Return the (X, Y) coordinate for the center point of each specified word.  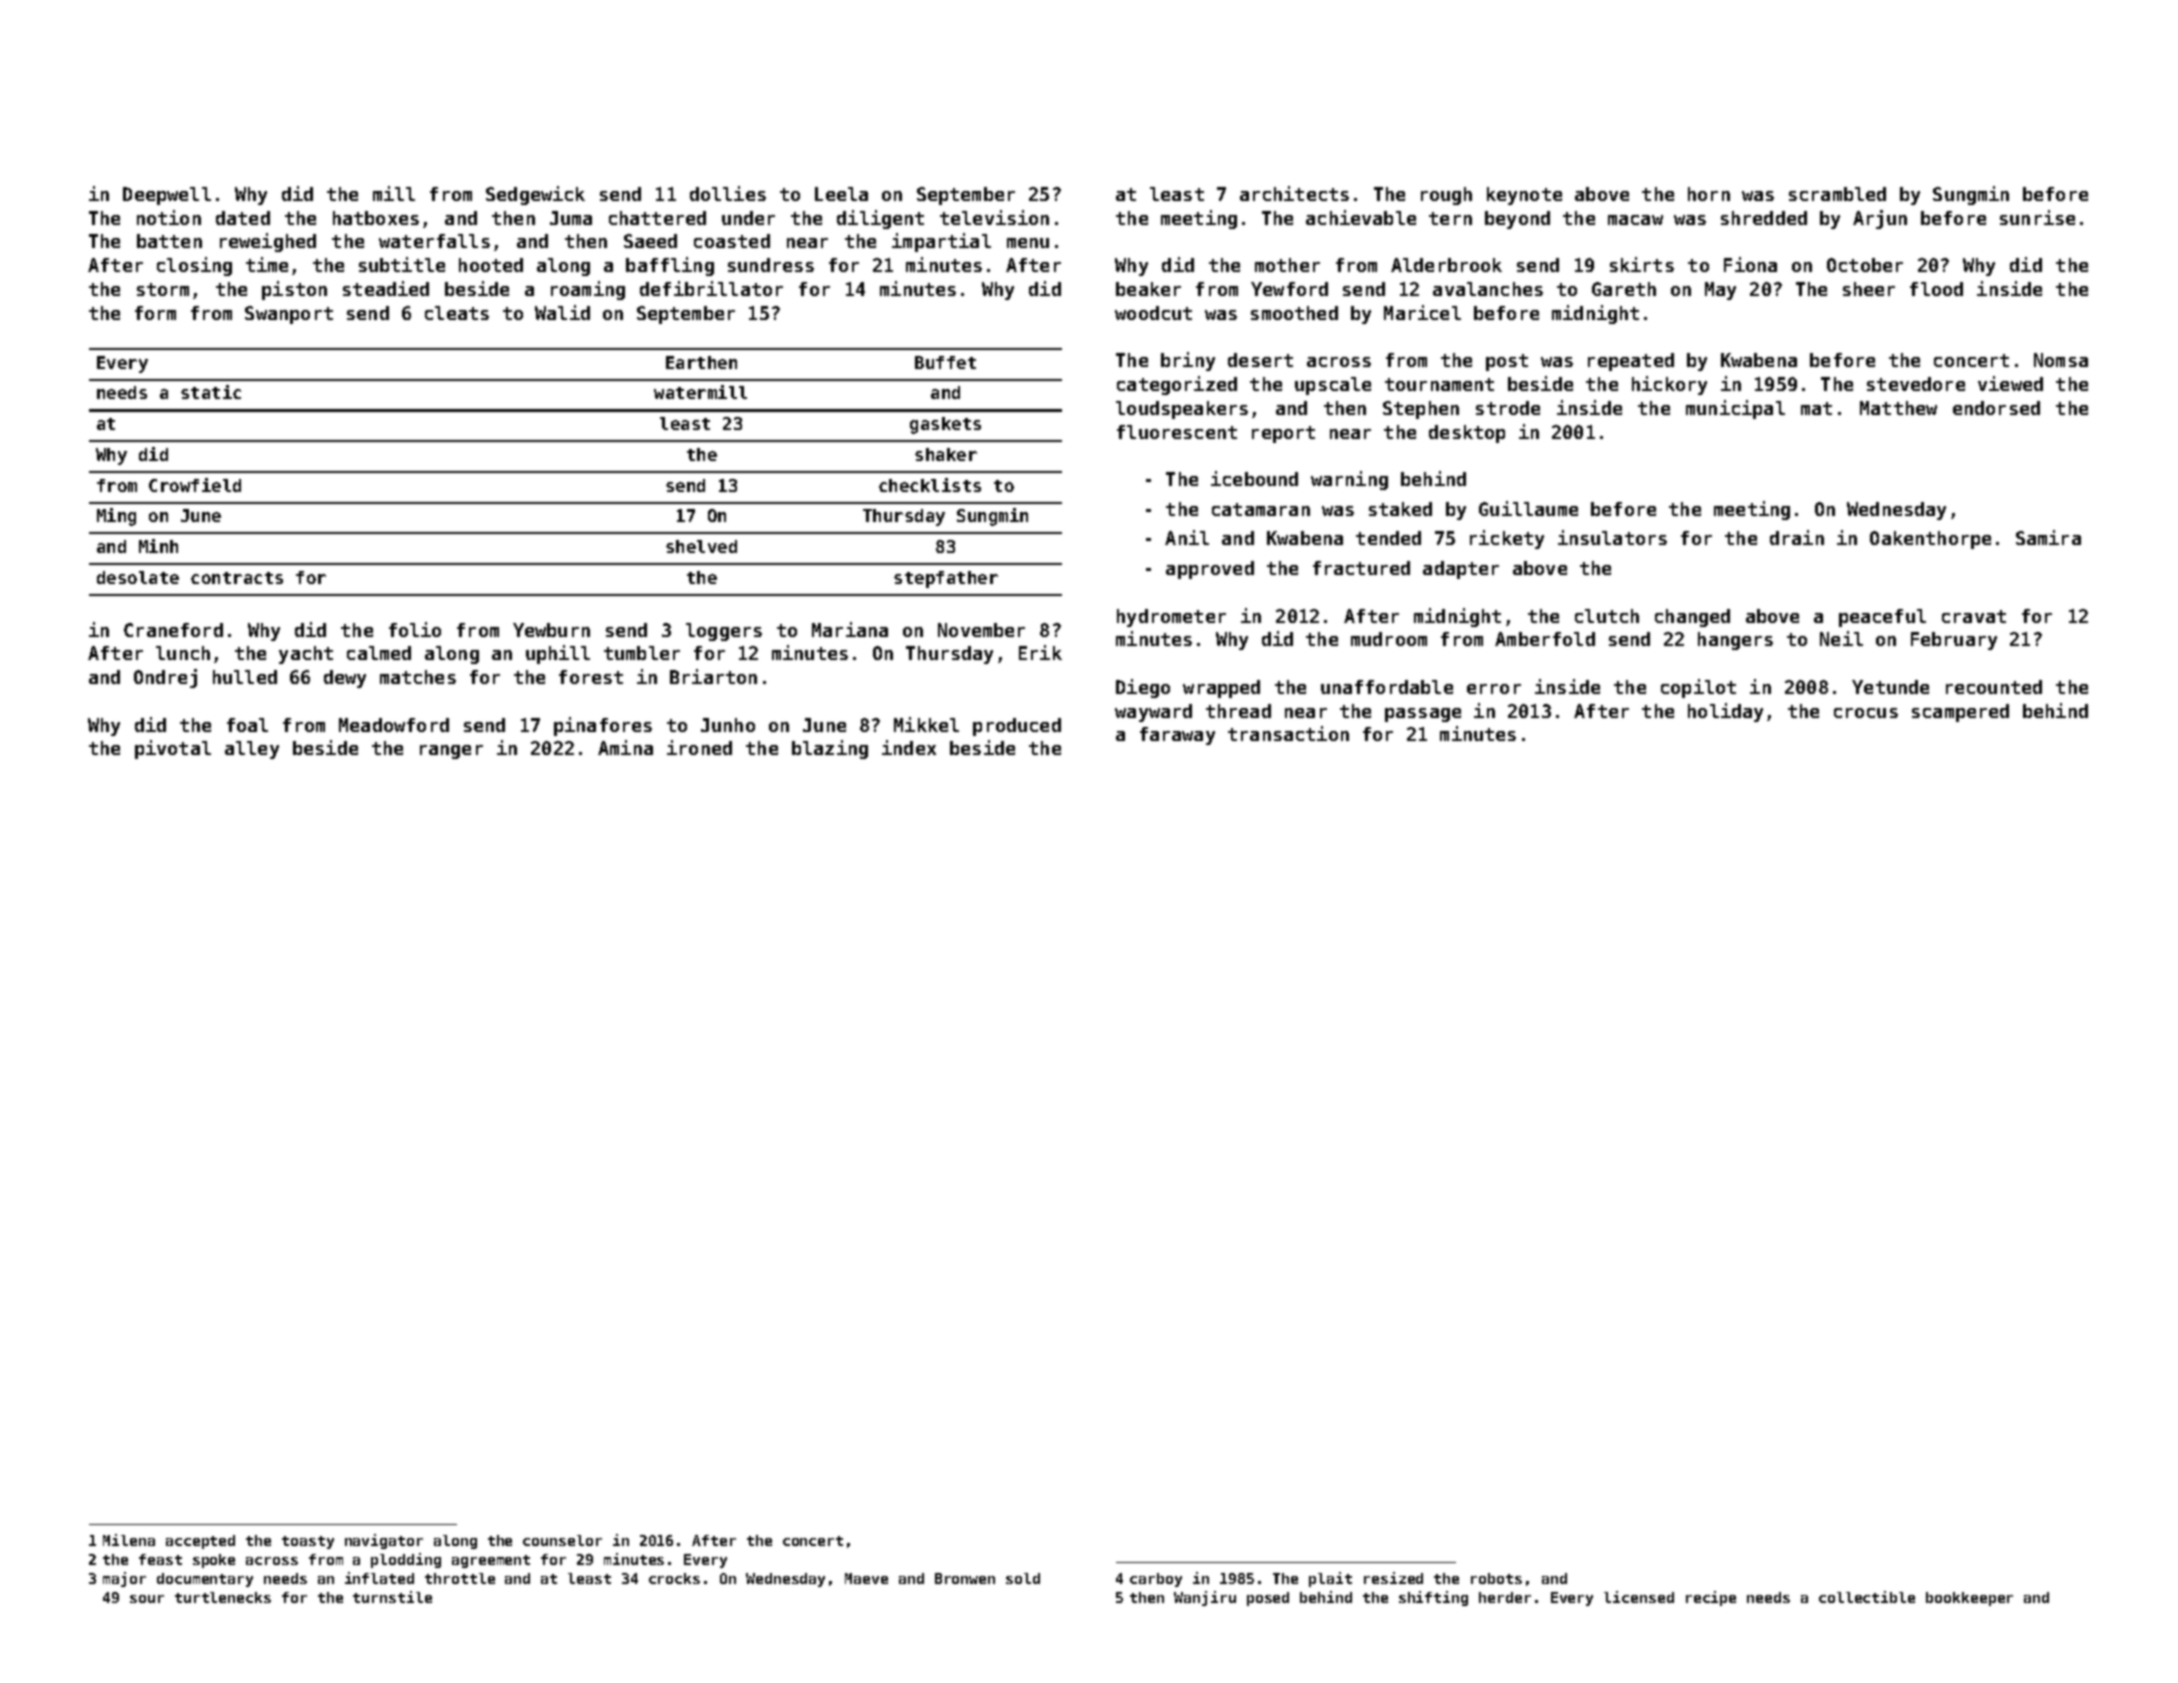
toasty (308, 1542)
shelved (701, 546)
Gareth (1624, 289)
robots (1496, 1578)
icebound (1254, 478)
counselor (562, 1540)
